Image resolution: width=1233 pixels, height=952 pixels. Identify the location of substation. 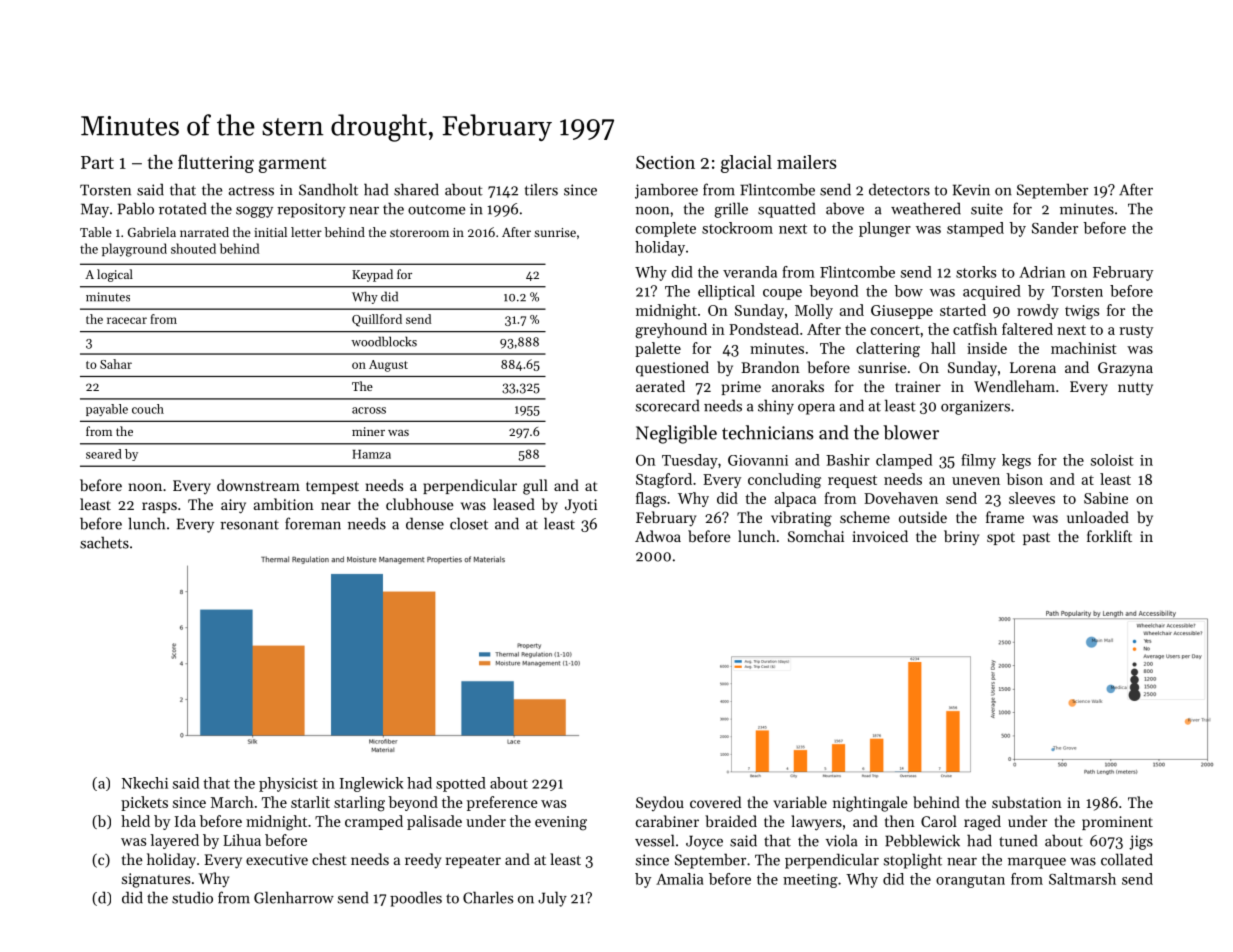
(1027, 802).
